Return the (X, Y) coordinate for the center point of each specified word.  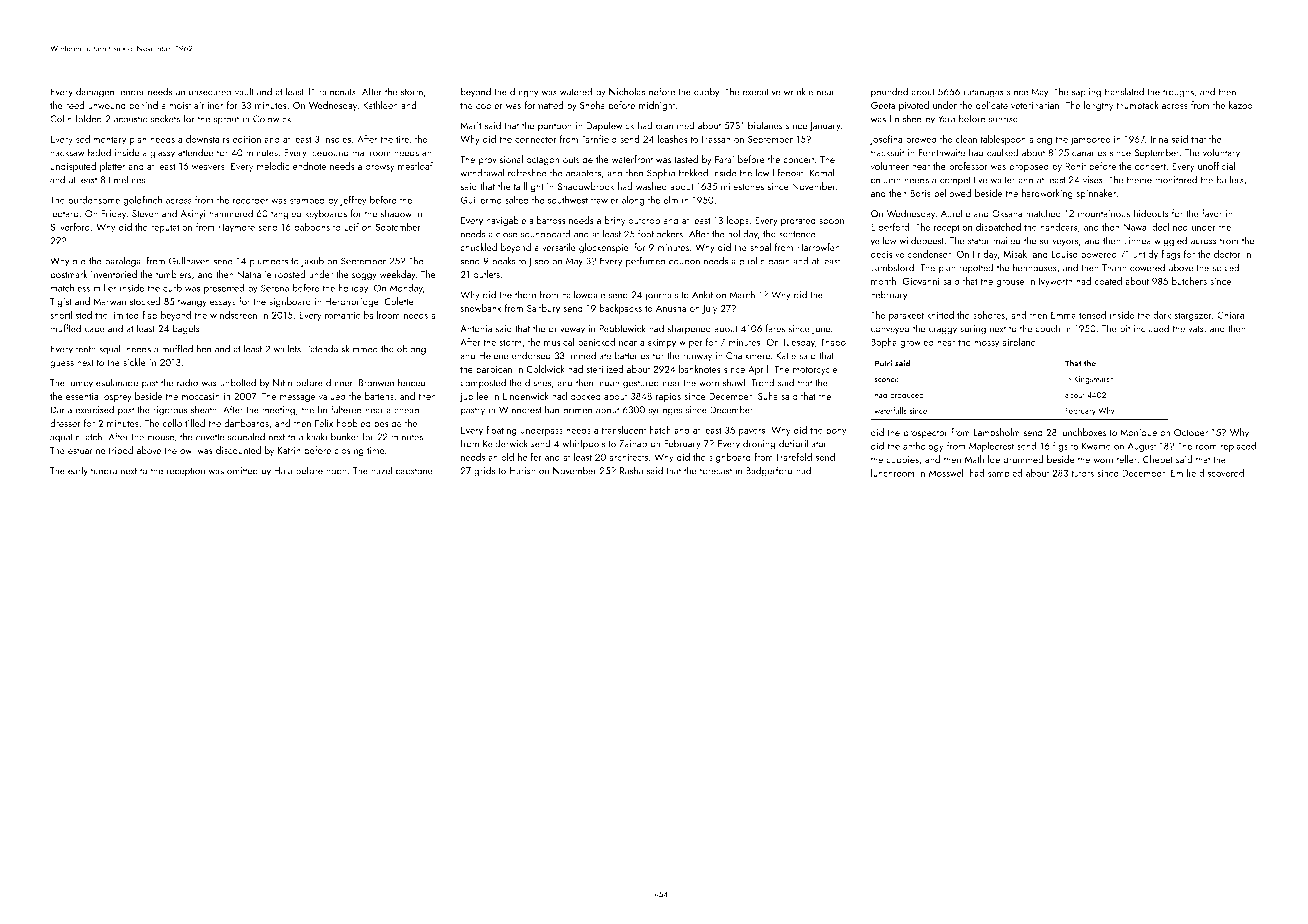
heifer (530, 457)
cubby (706, 92)
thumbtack (1137, 105)
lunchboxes (1083, 432)
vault (244, 91)
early (78, 471)
